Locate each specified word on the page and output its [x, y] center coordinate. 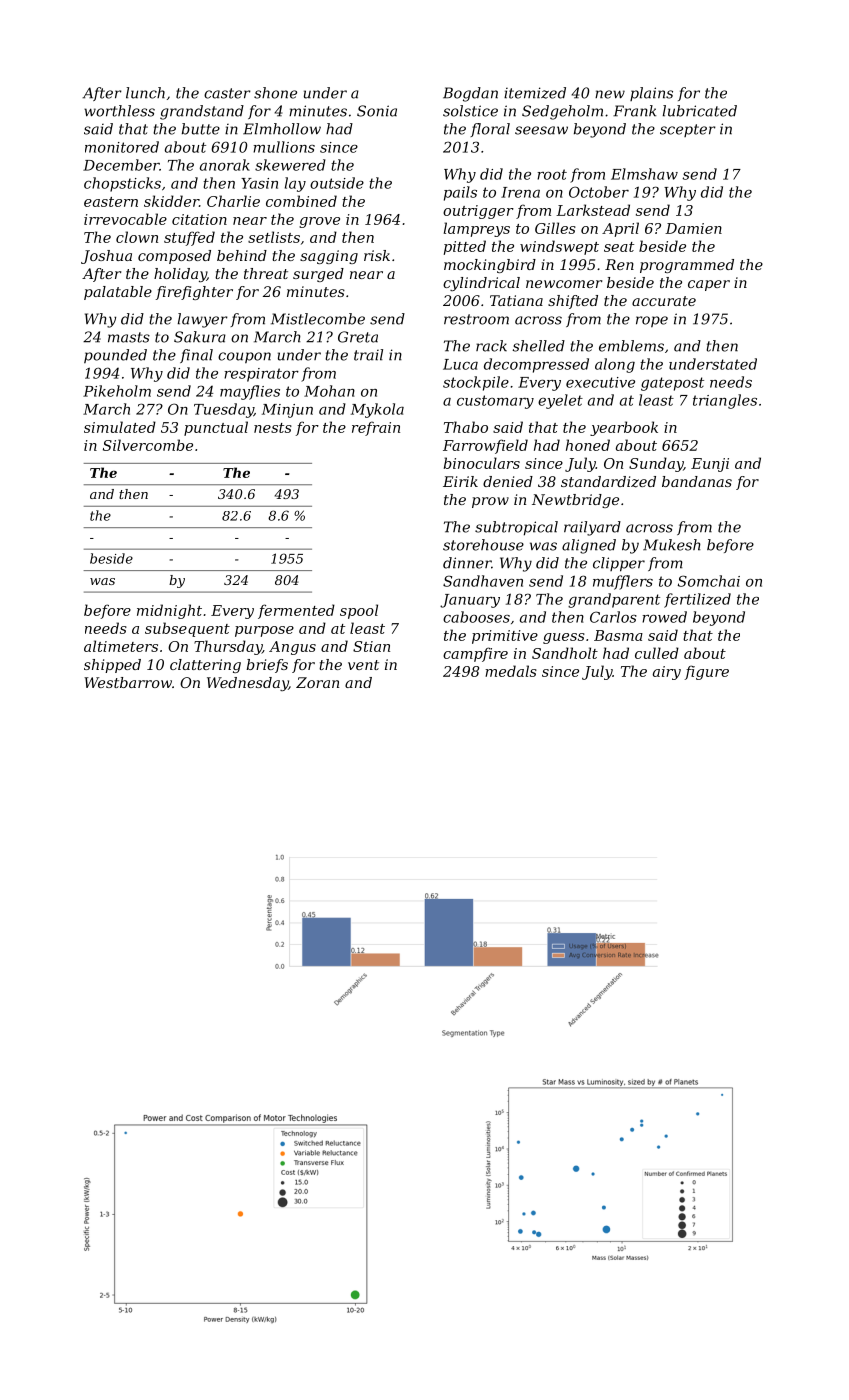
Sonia [377, 111]
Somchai [709, 581]
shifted [573, 302]
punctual [216, 428]
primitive [505, 637]
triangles [725, 401]
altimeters [121, 646]
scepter [688, 130]
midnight [169, 611]
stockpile [476, 383]
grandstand [202, 112]
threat [266, 273]
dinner [467, 563]
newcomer [564, 284]
